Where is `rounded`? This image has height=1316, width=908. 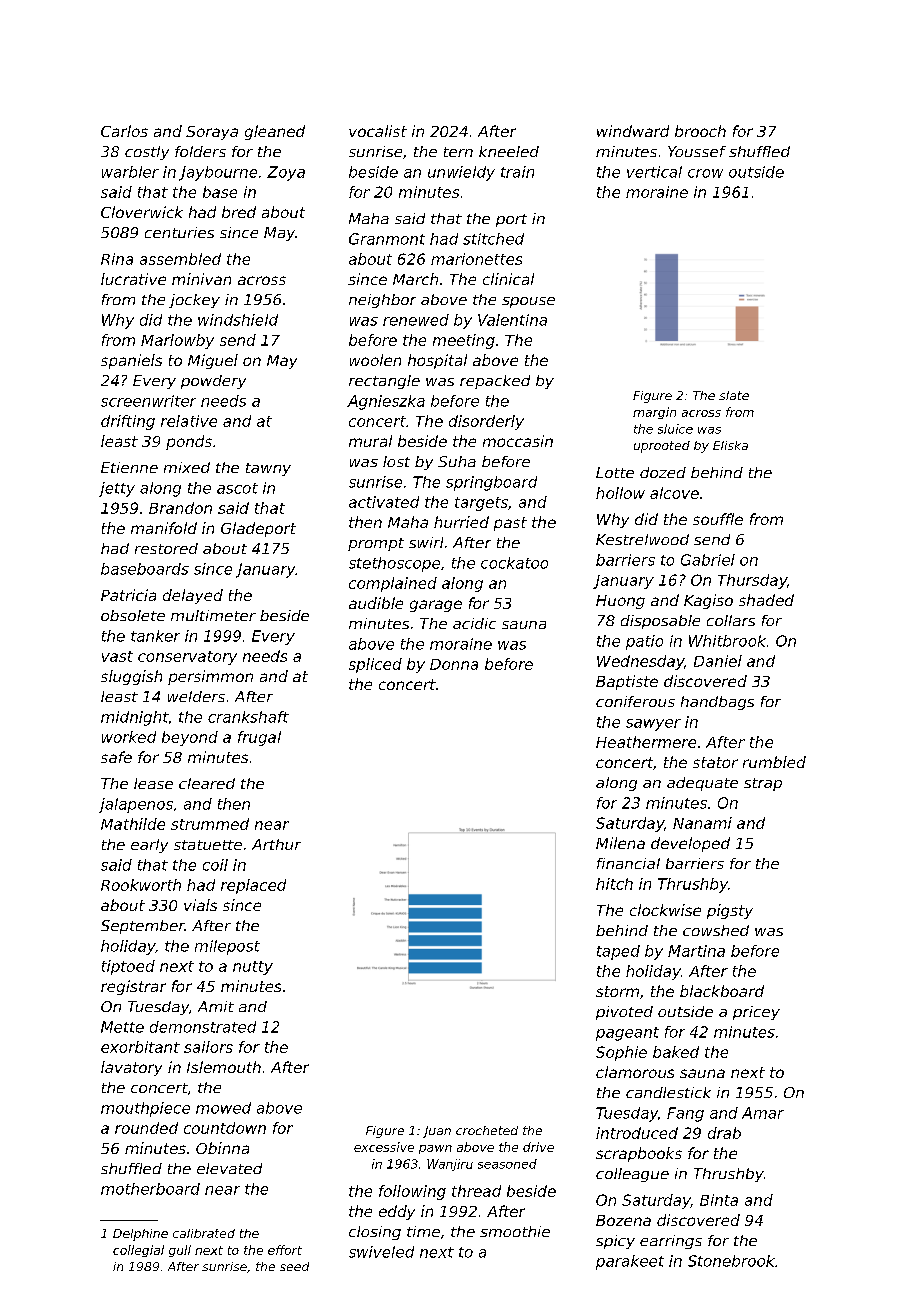
rounded is located at coordinates (146, 1128).
